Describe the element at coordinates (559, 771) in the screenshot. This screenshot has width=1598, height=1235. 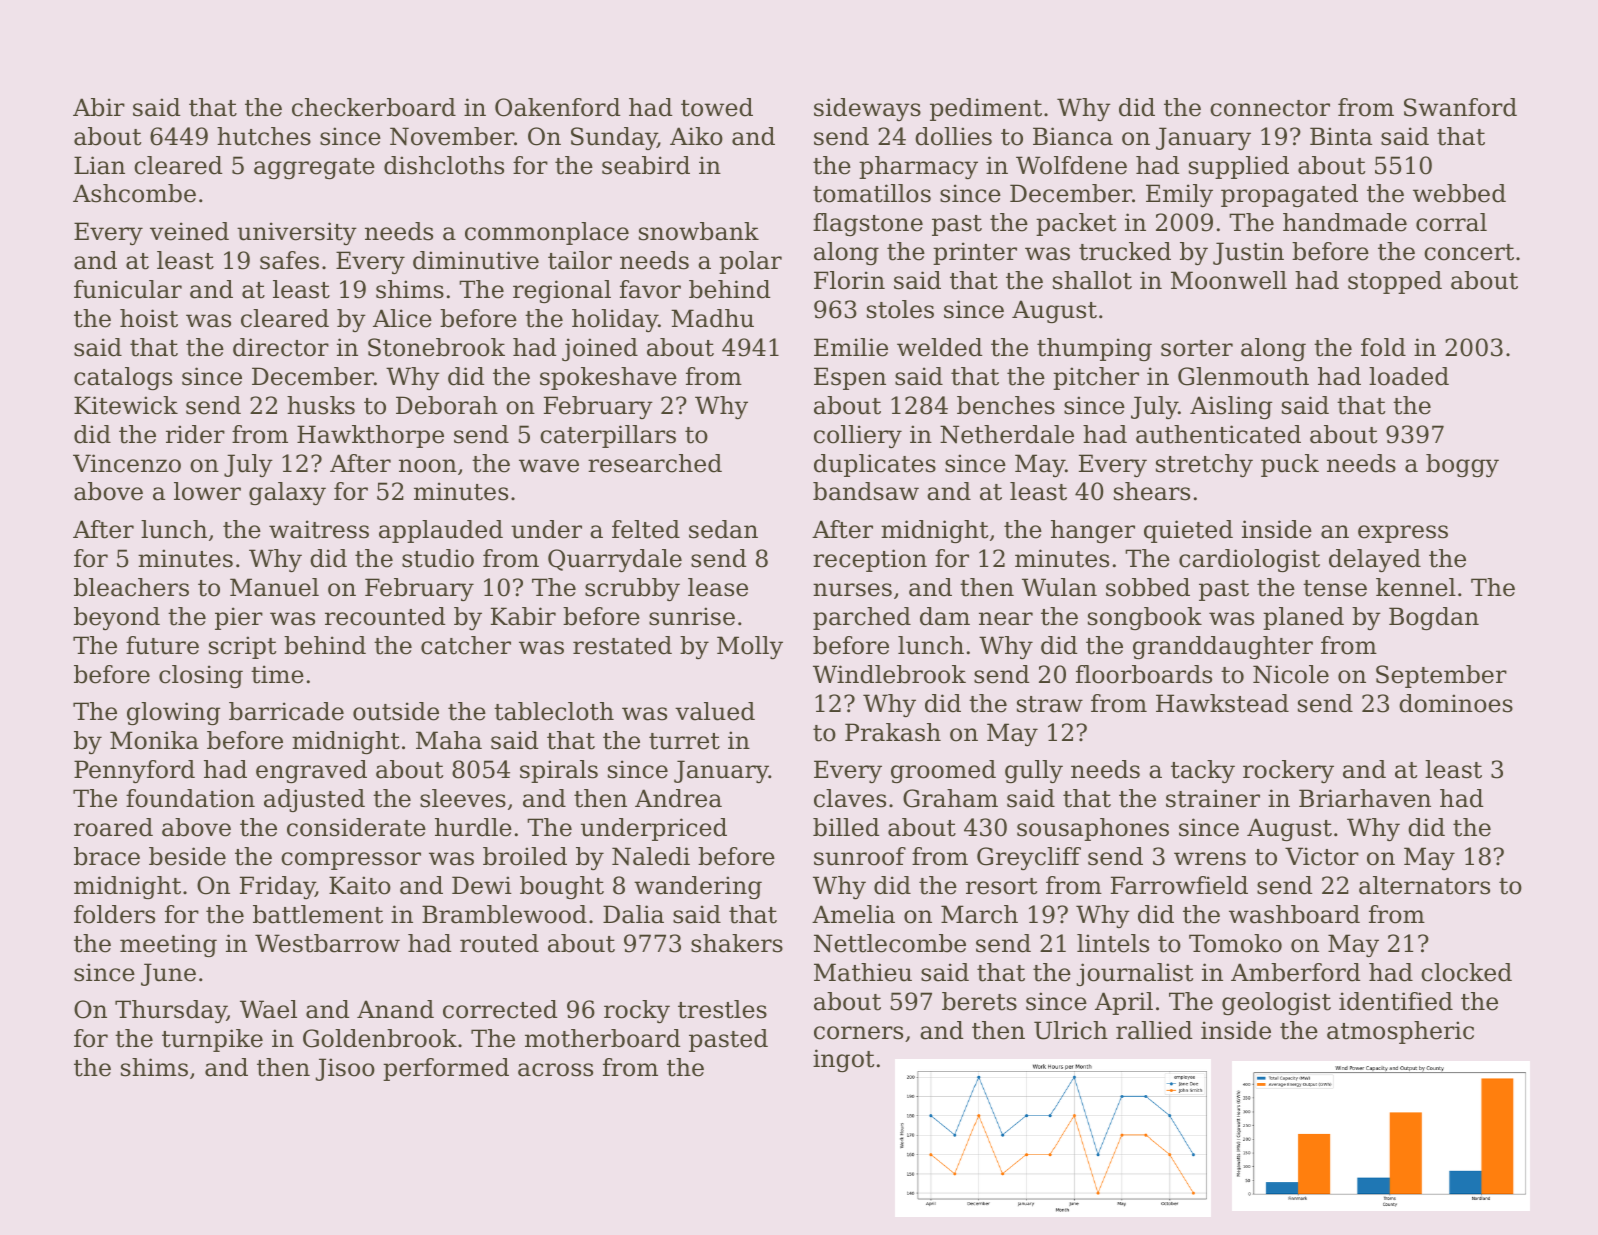
I see `spirals` at that location.
